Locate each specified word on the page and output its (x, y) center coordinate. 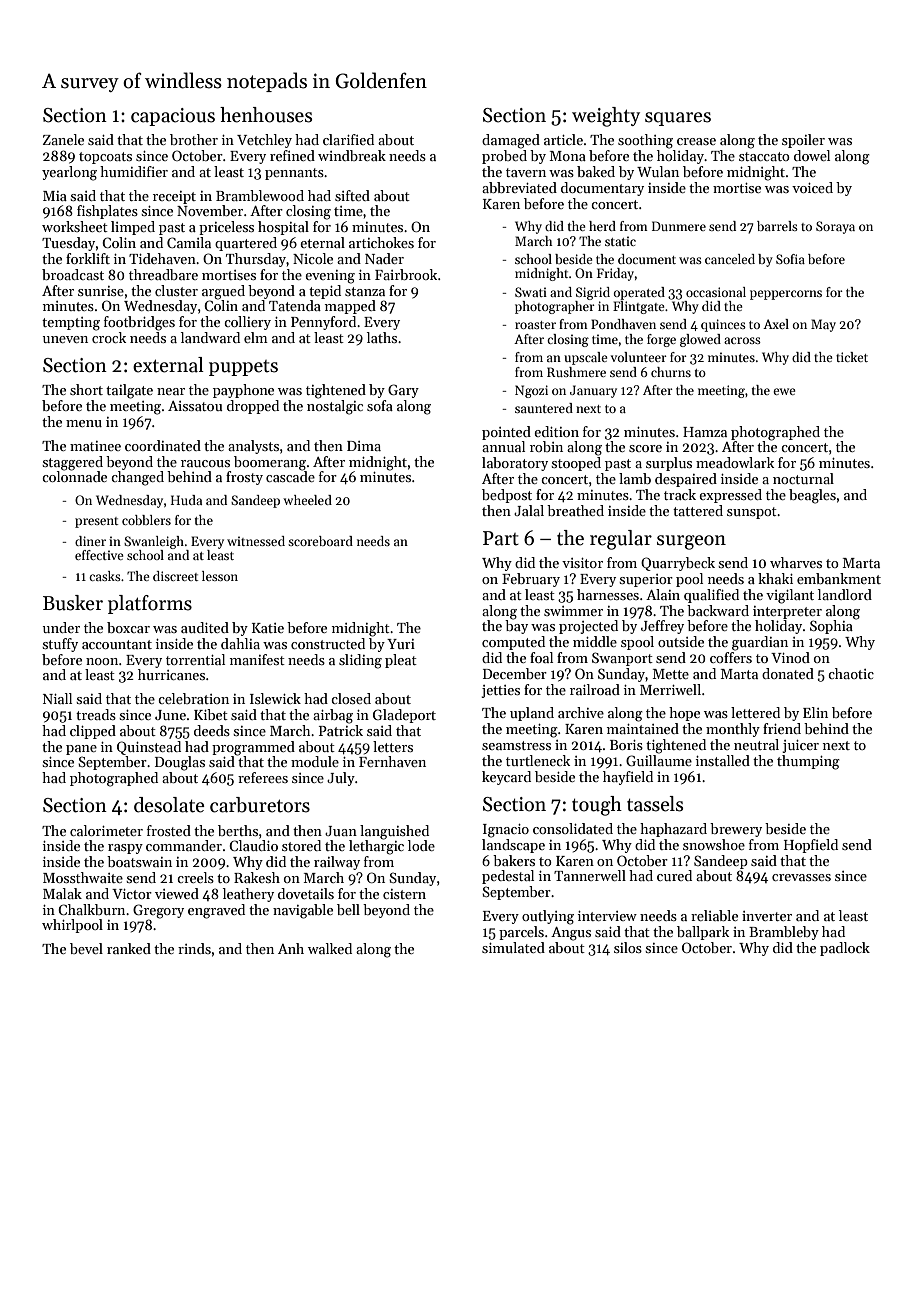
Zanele (63, 139)
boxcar (128, 627)
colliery (247, 323)
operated (639, 293)
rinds (194, 948)
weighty (606, 117)
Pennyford (323, 323)
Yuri (401, 644)
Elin (815, 712)
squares (678, 119)
